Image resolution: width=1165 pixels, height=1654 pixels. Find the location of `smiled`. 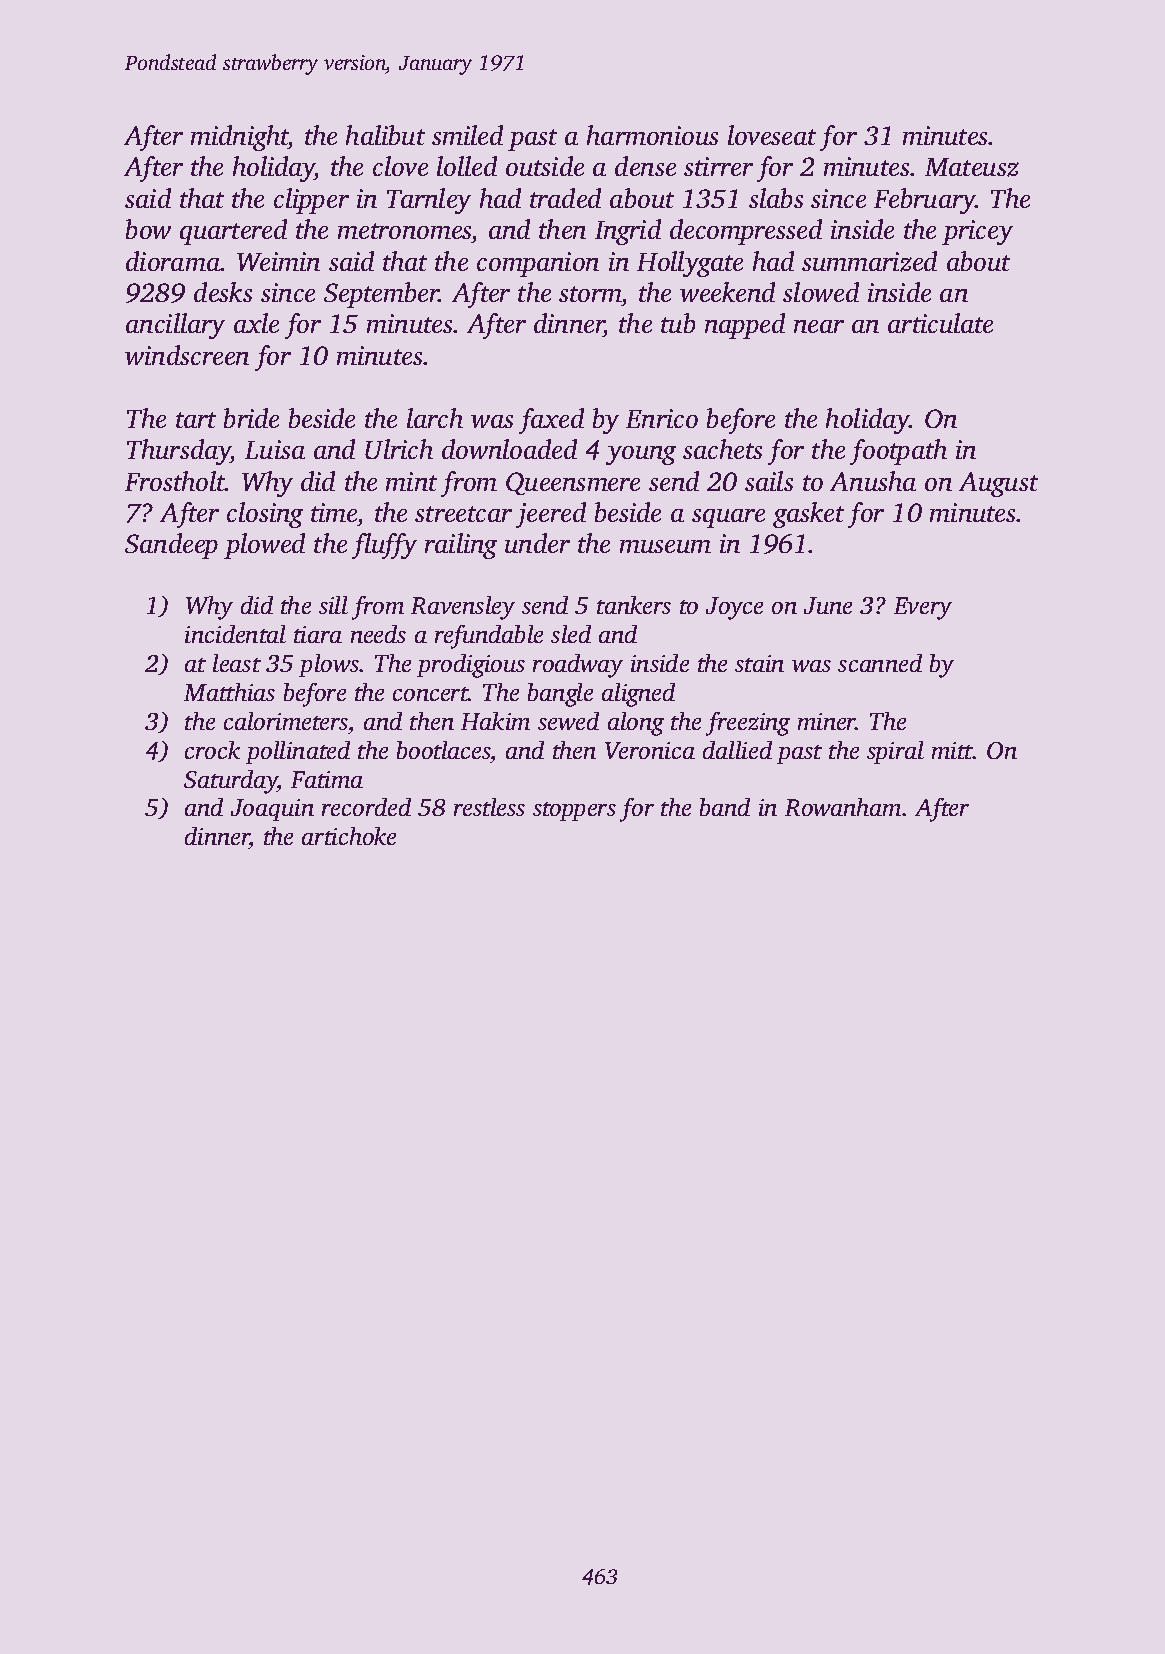

smiled is located at coordinates (467, 135).
